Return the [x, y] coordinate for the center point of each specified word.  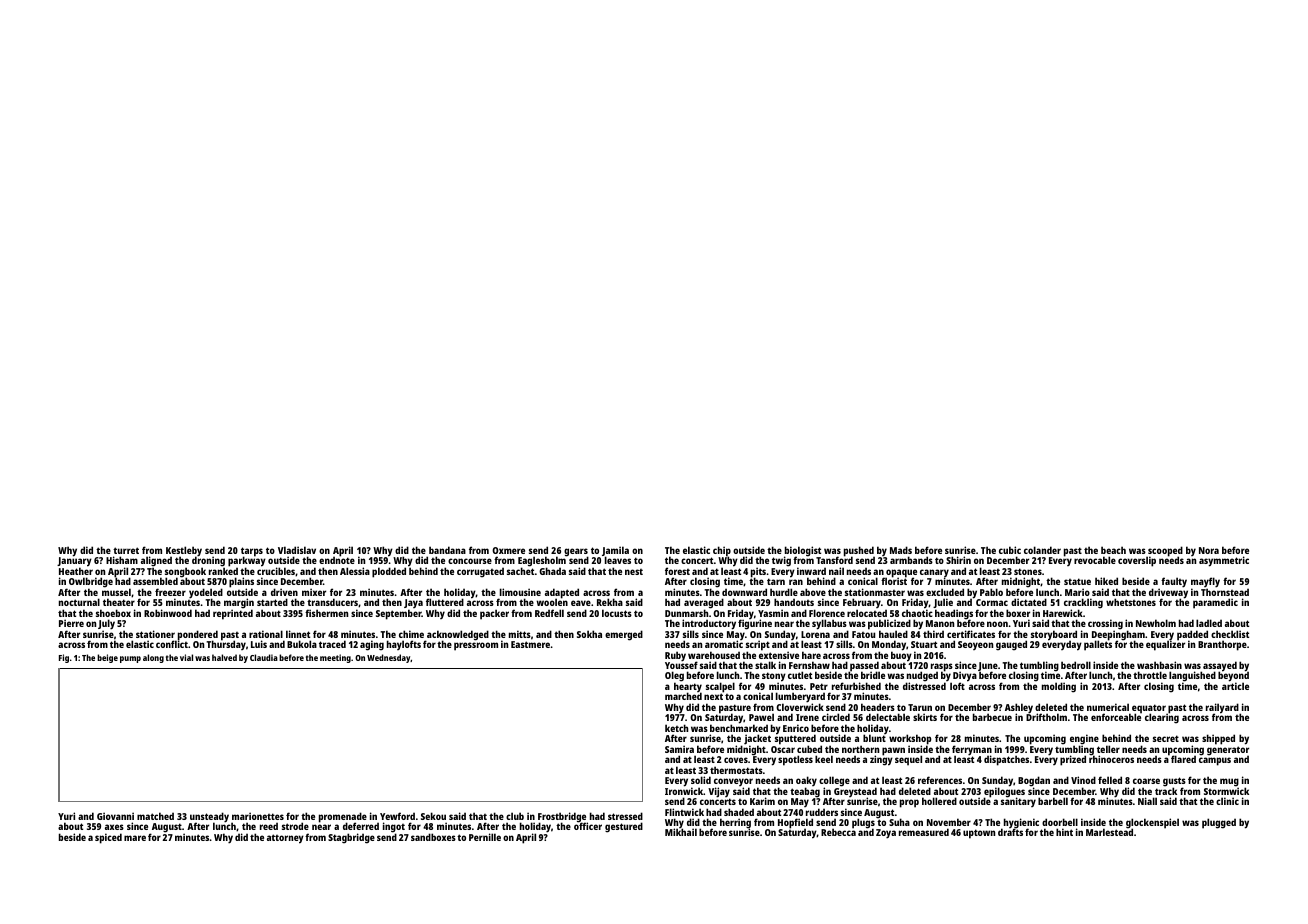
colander [1042, 550]
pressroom [476, 646]
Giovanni [115, 816]
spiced [108, 838]
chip [722, 551]
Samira [679, 749]
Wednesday [389, 658]
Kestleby [184, 551]
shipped [1218, 739]
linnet [298, 634]
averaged [704, 603]
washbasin [1159, 665]
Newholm [1156, 623]
